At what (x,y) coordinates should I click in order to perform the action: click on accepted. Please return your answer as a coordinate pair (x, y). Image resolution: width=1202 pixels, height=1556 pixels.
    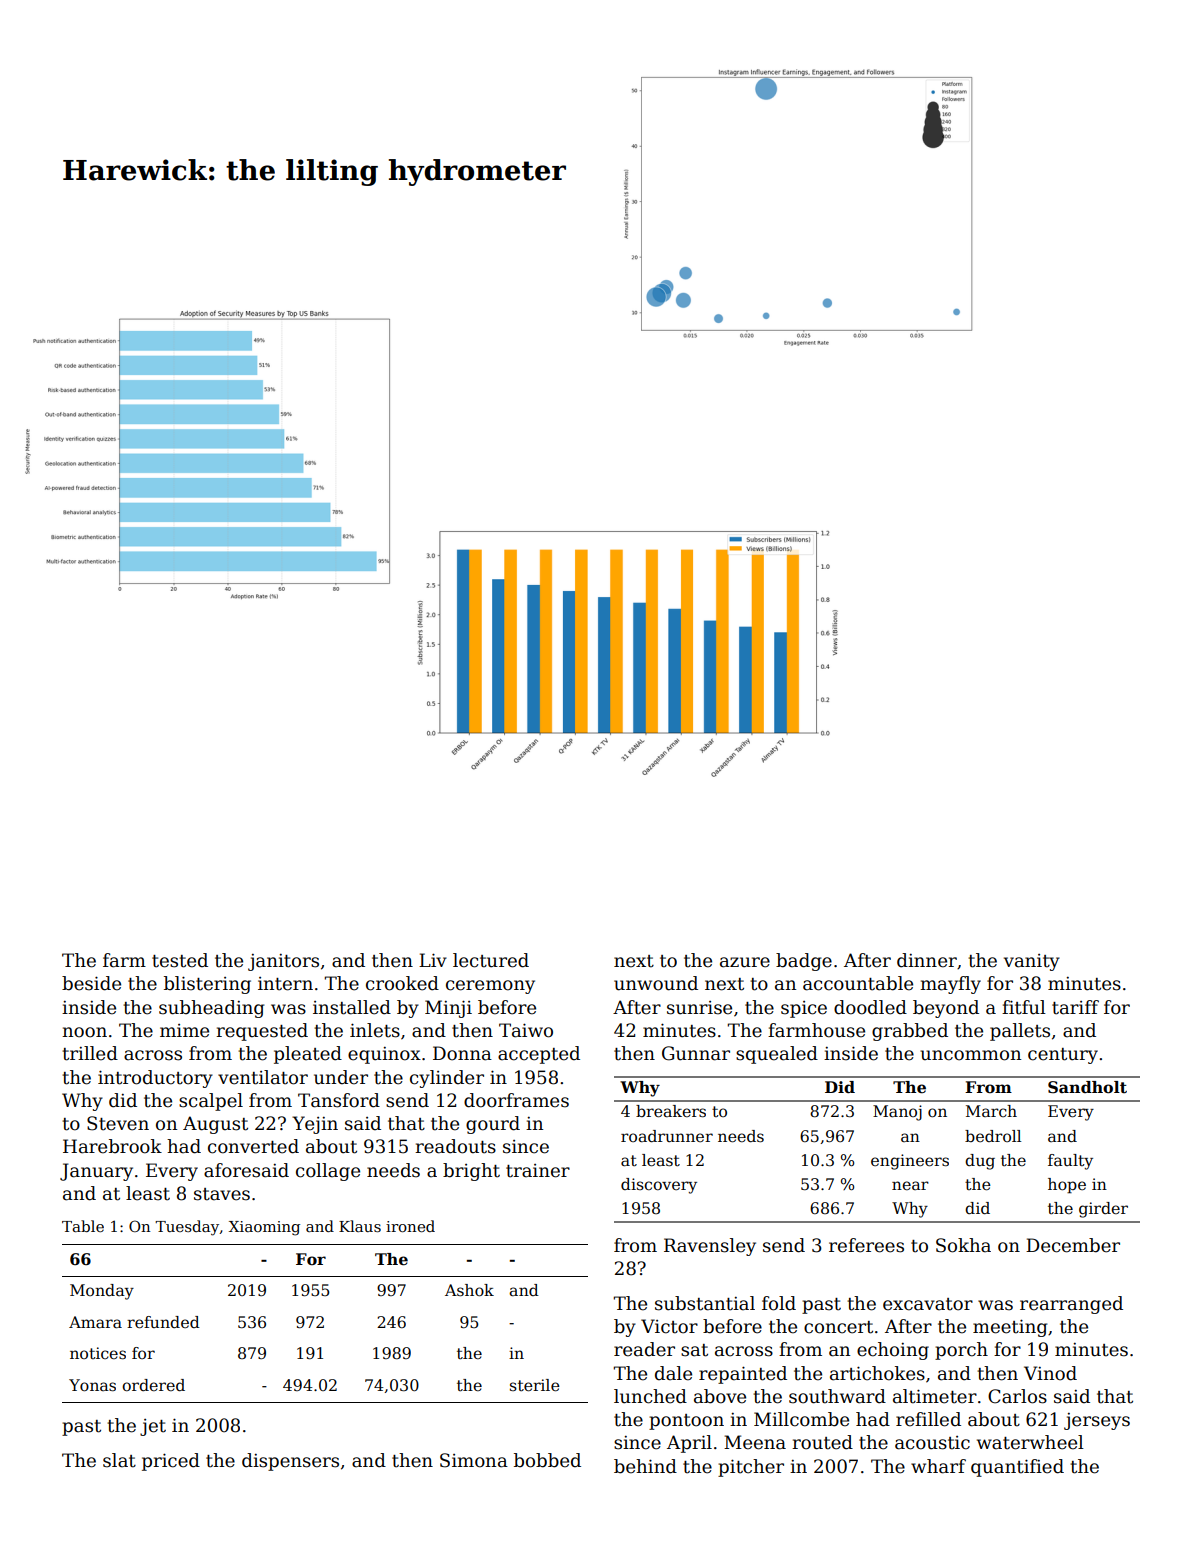
    Looking at the image, I should click on (539, 1055).
